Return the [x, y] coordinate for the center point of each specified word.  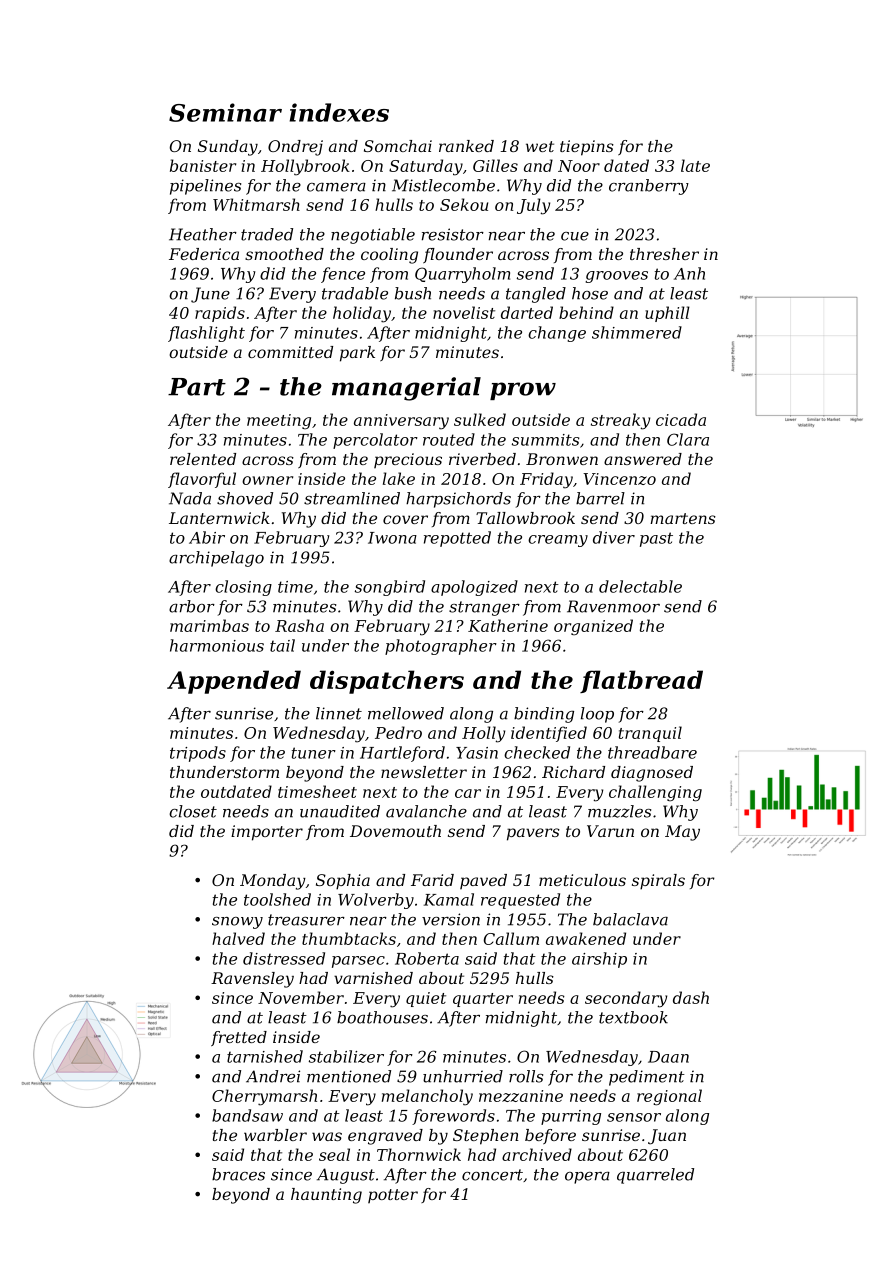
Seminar [225, 112]
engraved [385, 1137]
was [327, 1136]
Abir [207, 537]
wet [540, 146]
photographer [441, 647]
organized [593, 627]
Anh [689, 273]
